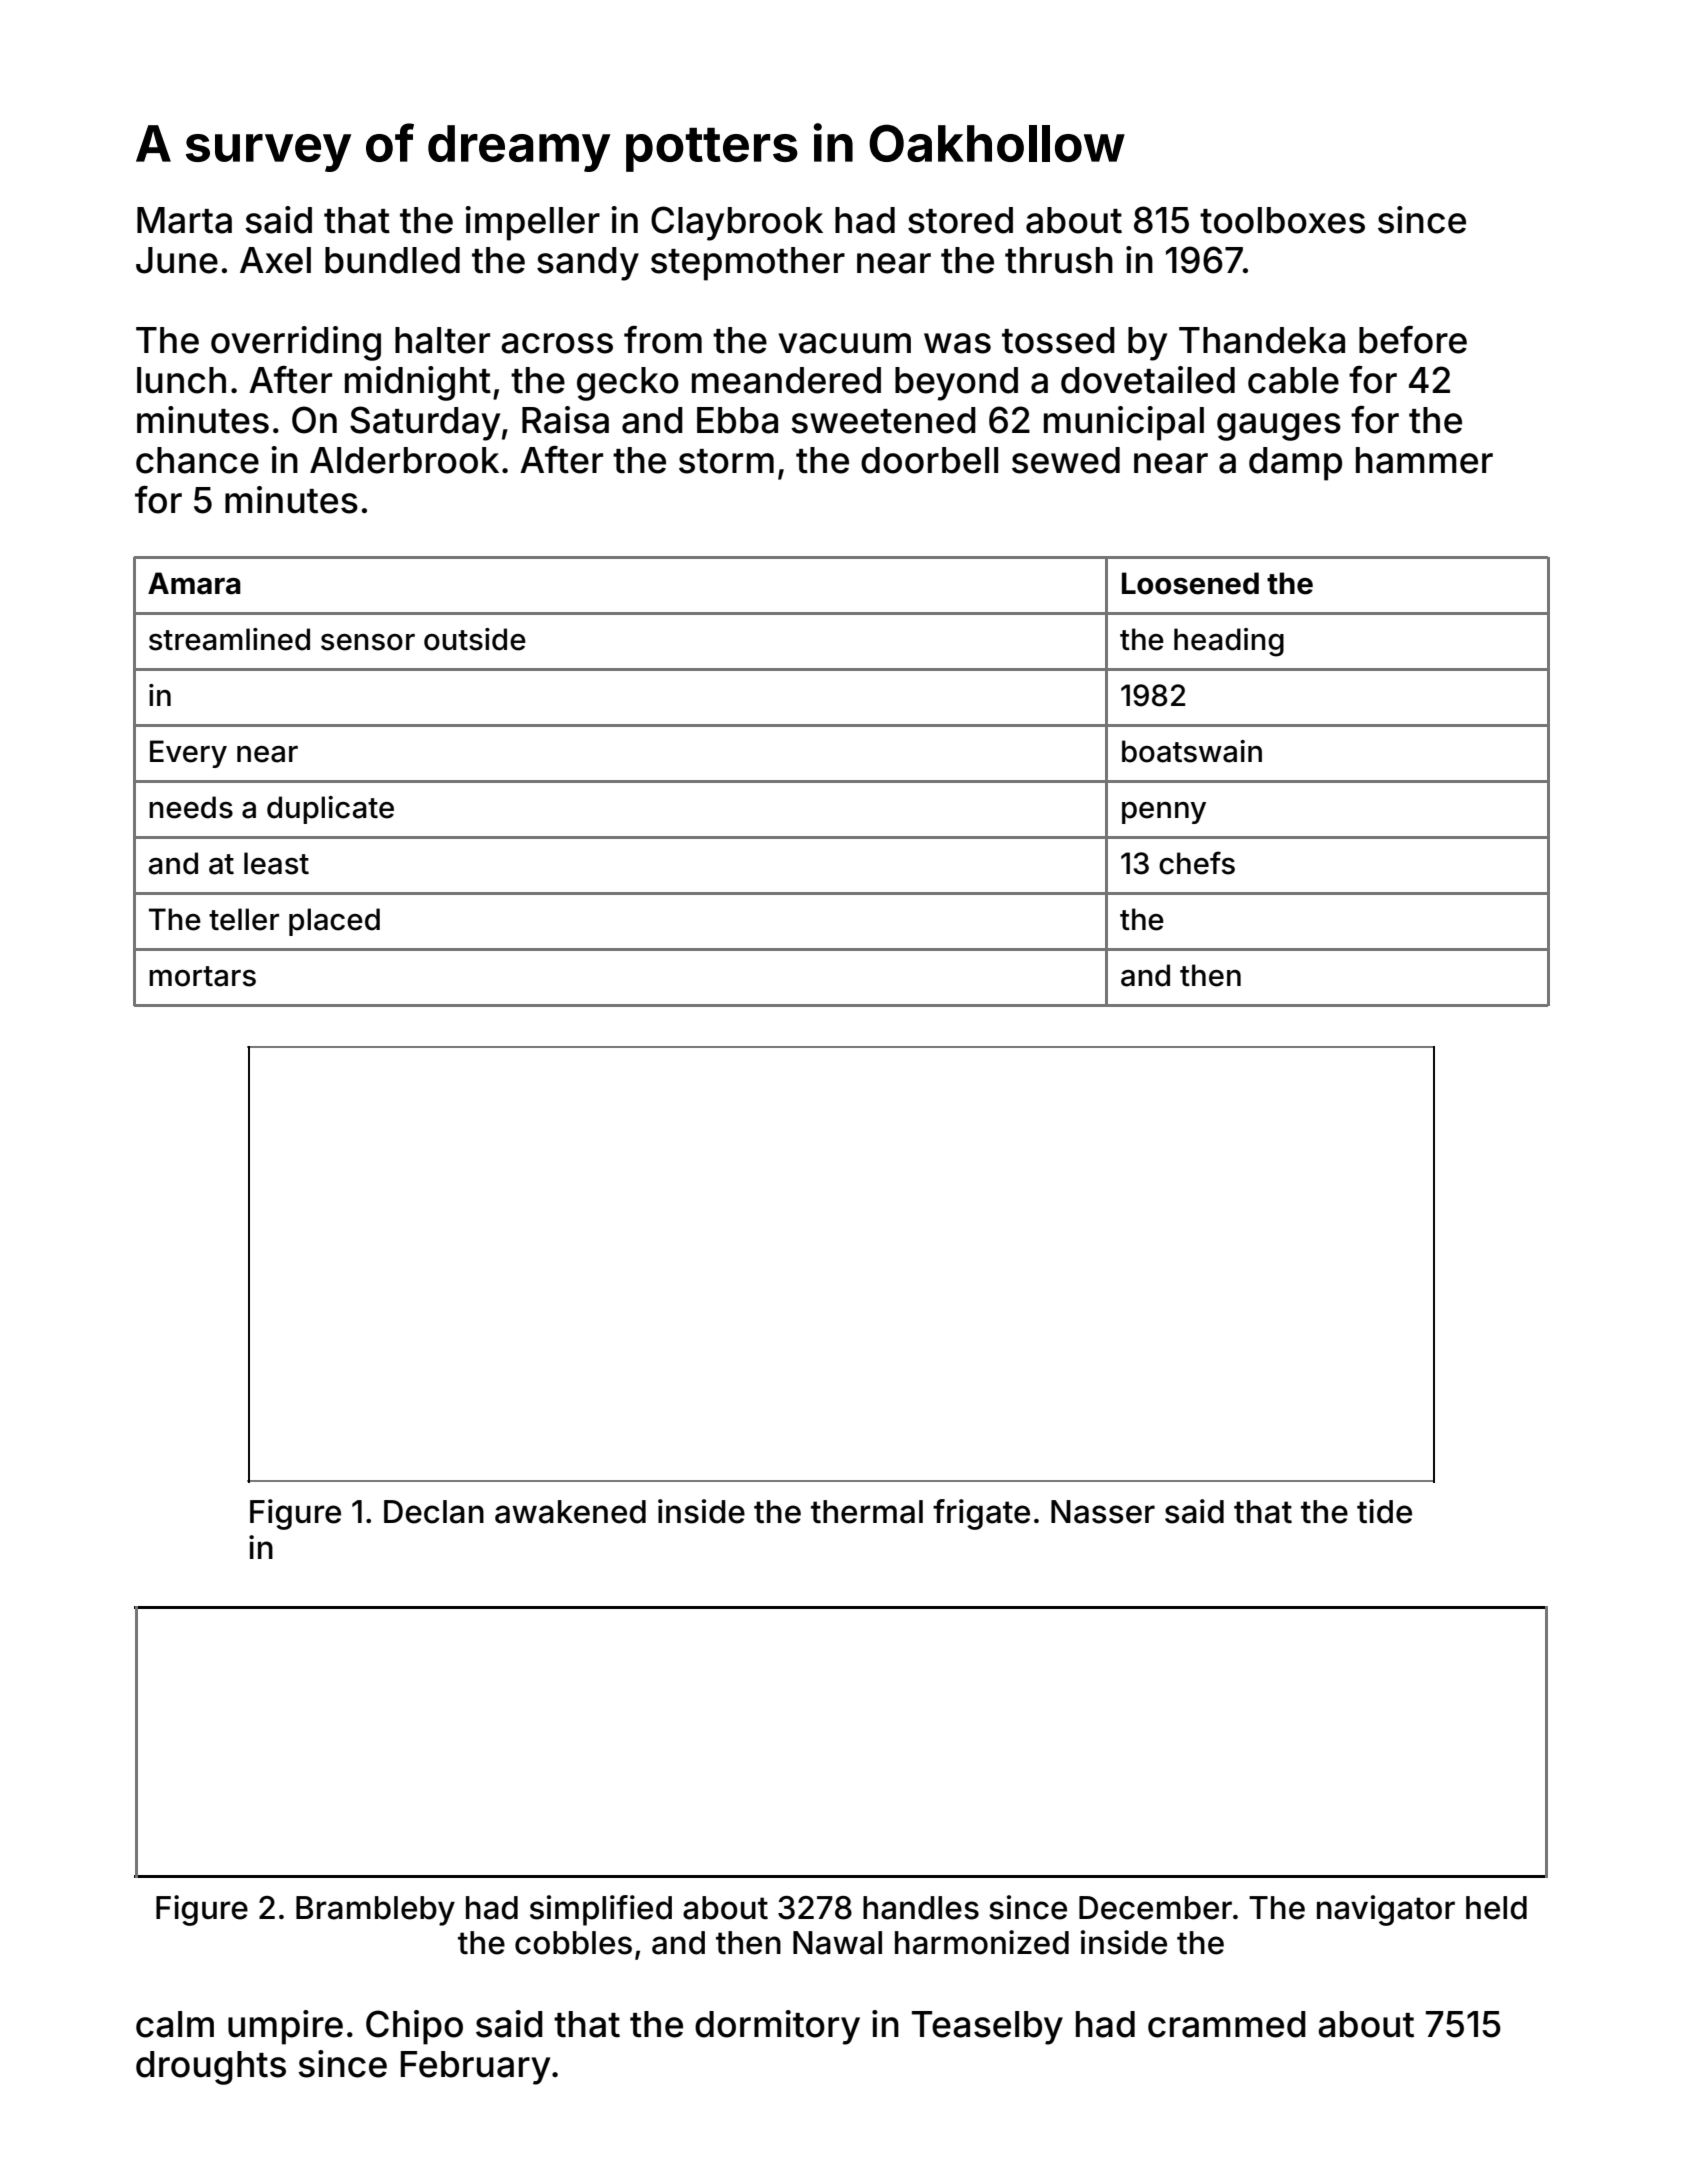  I want to click on mortars, so click(202, 976).
